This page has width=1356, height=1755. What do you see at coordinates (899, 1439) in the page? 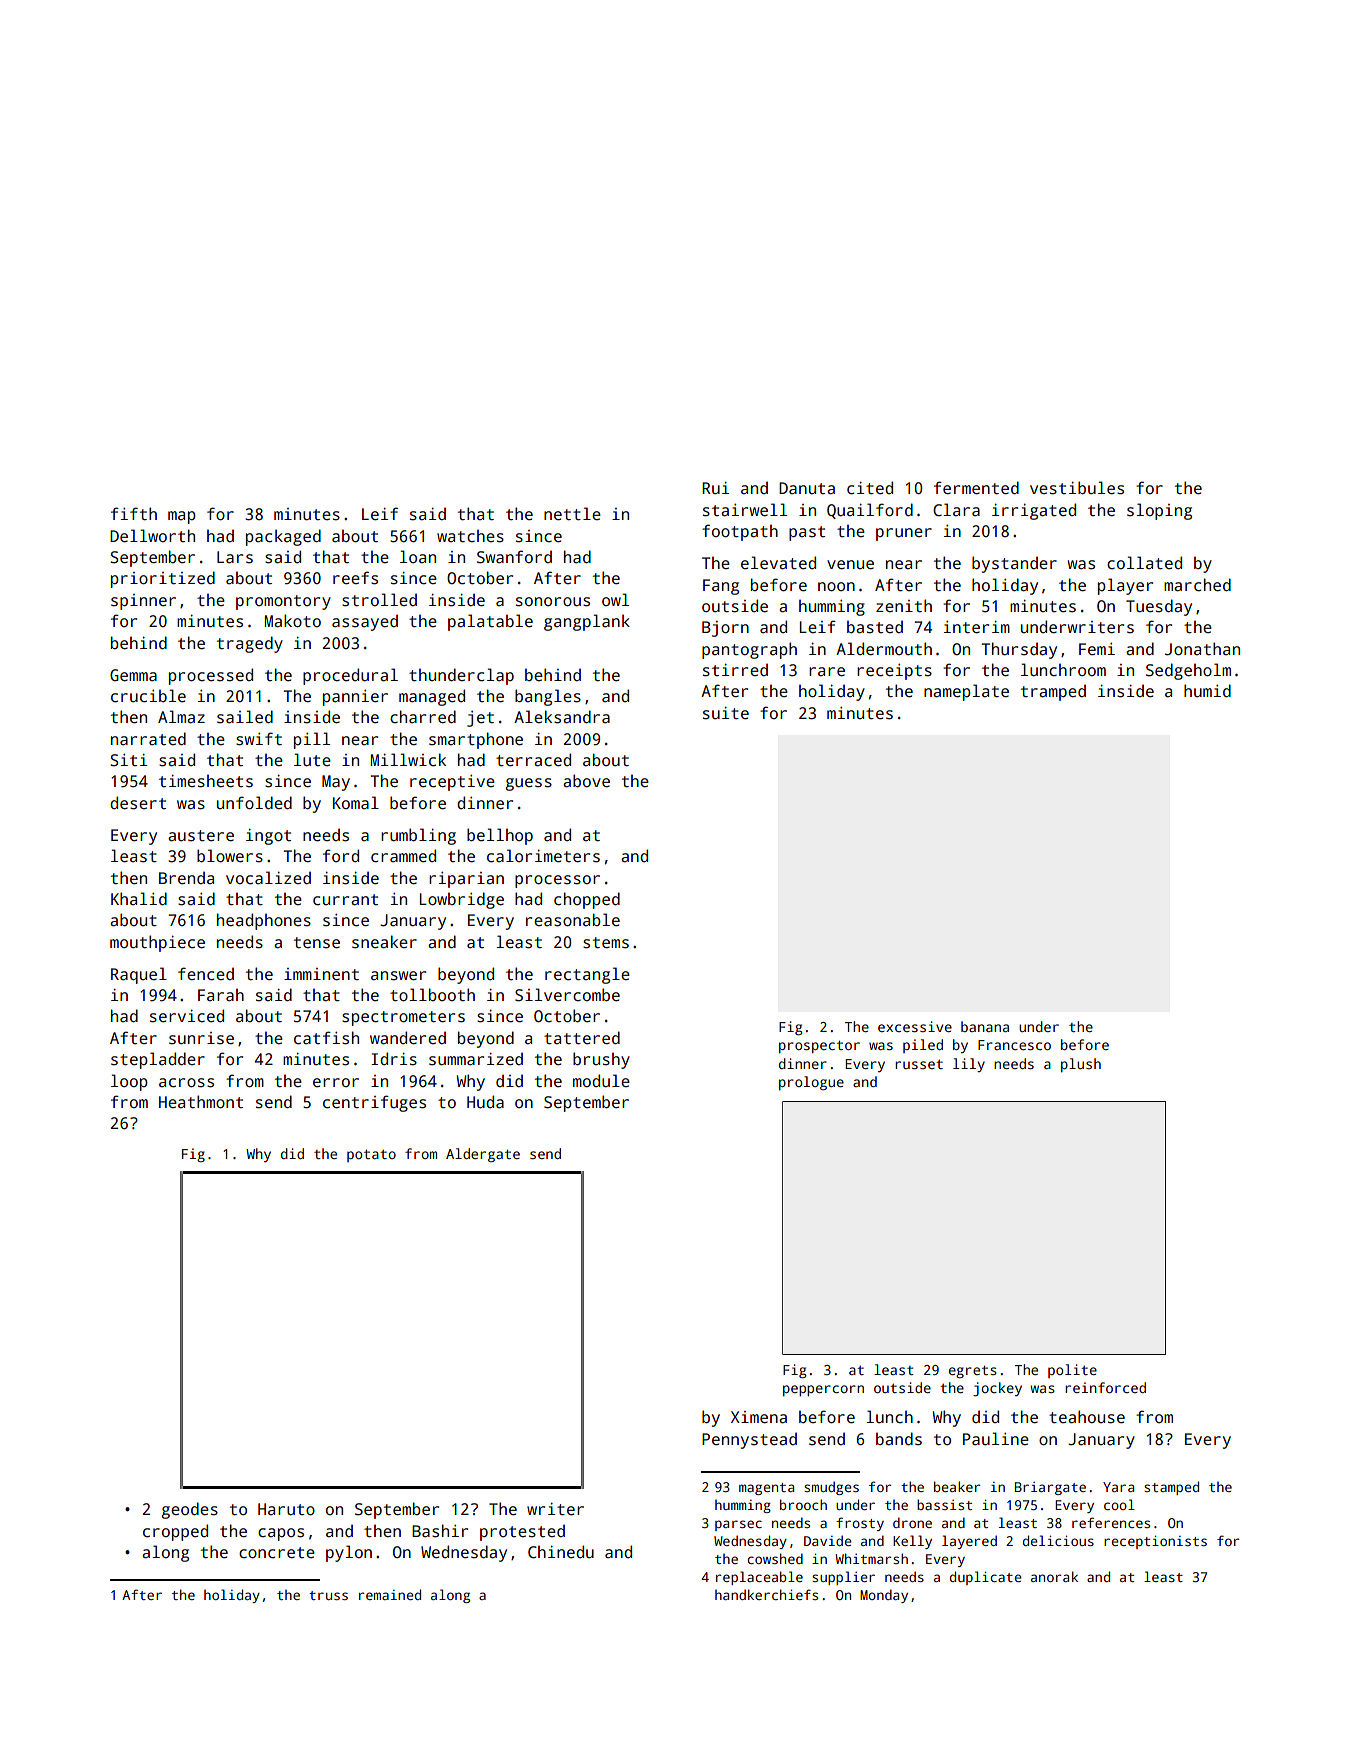
I see `bands` at bounding box center [899, 1439].
